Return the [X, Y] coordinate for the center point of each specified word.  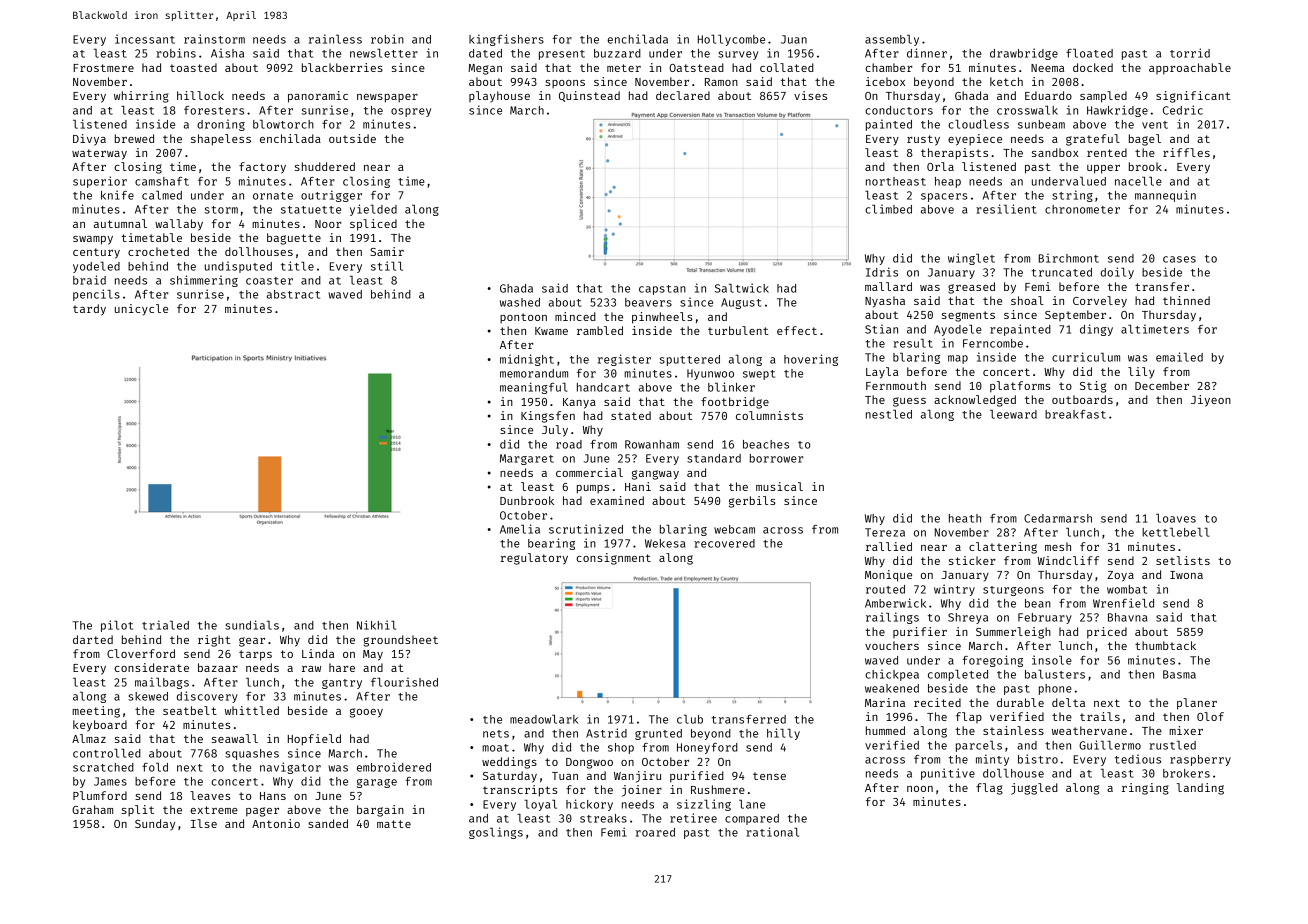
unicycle [141, 310]
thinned [1186, 300]
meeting [96, 712]
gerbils [752, 502]
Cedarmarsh [1058, 518]
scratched [103, 767]
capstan [662, 290]
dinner [927, 53]
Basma [1179, 674]
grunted [658, 734]
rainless [335, 39]
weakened [892, 688]
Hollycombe [731, 40]
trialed [165, 625]
